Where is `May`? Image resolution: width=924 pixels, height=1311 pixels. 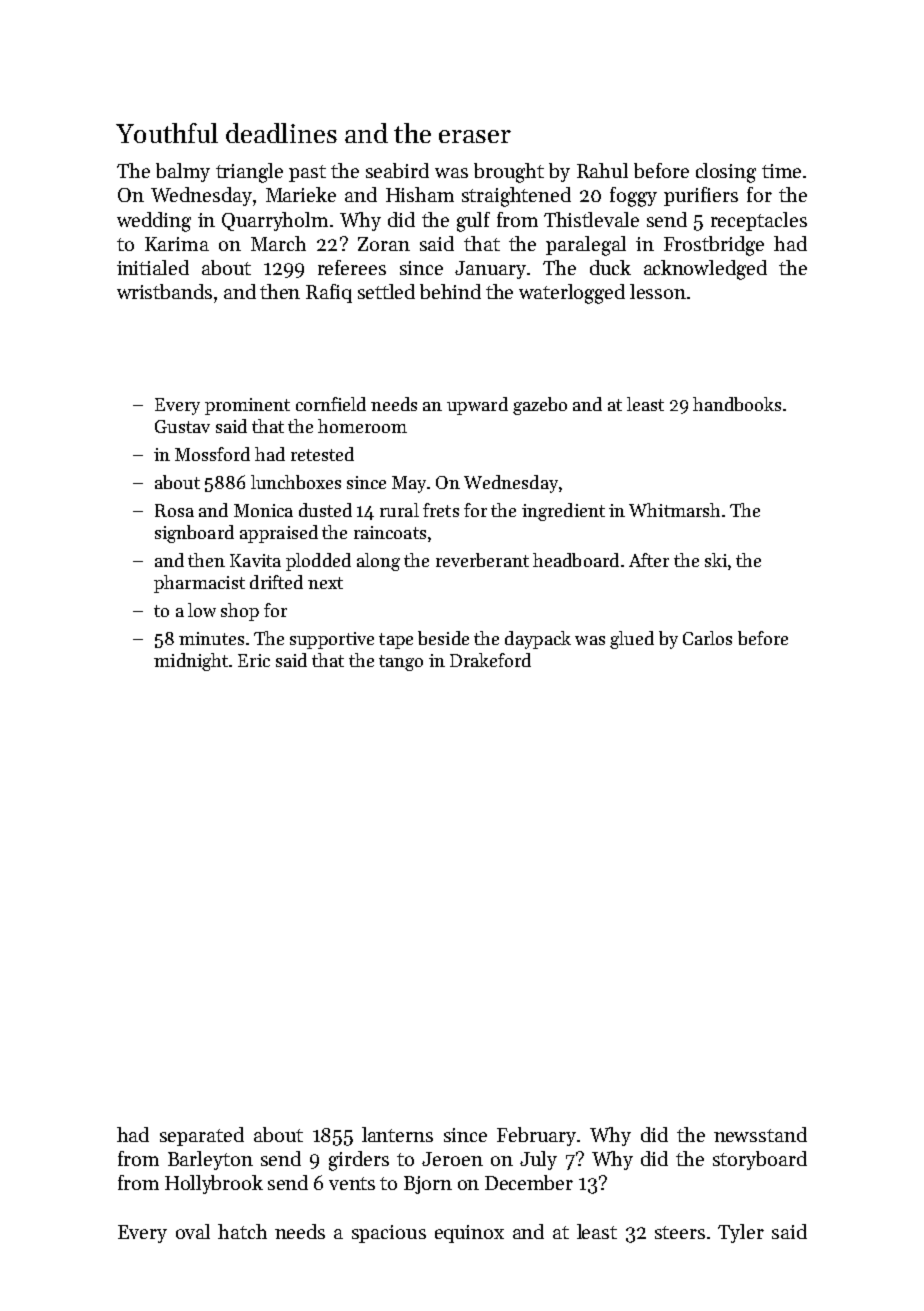
May is located at coordinates (410, 484).
